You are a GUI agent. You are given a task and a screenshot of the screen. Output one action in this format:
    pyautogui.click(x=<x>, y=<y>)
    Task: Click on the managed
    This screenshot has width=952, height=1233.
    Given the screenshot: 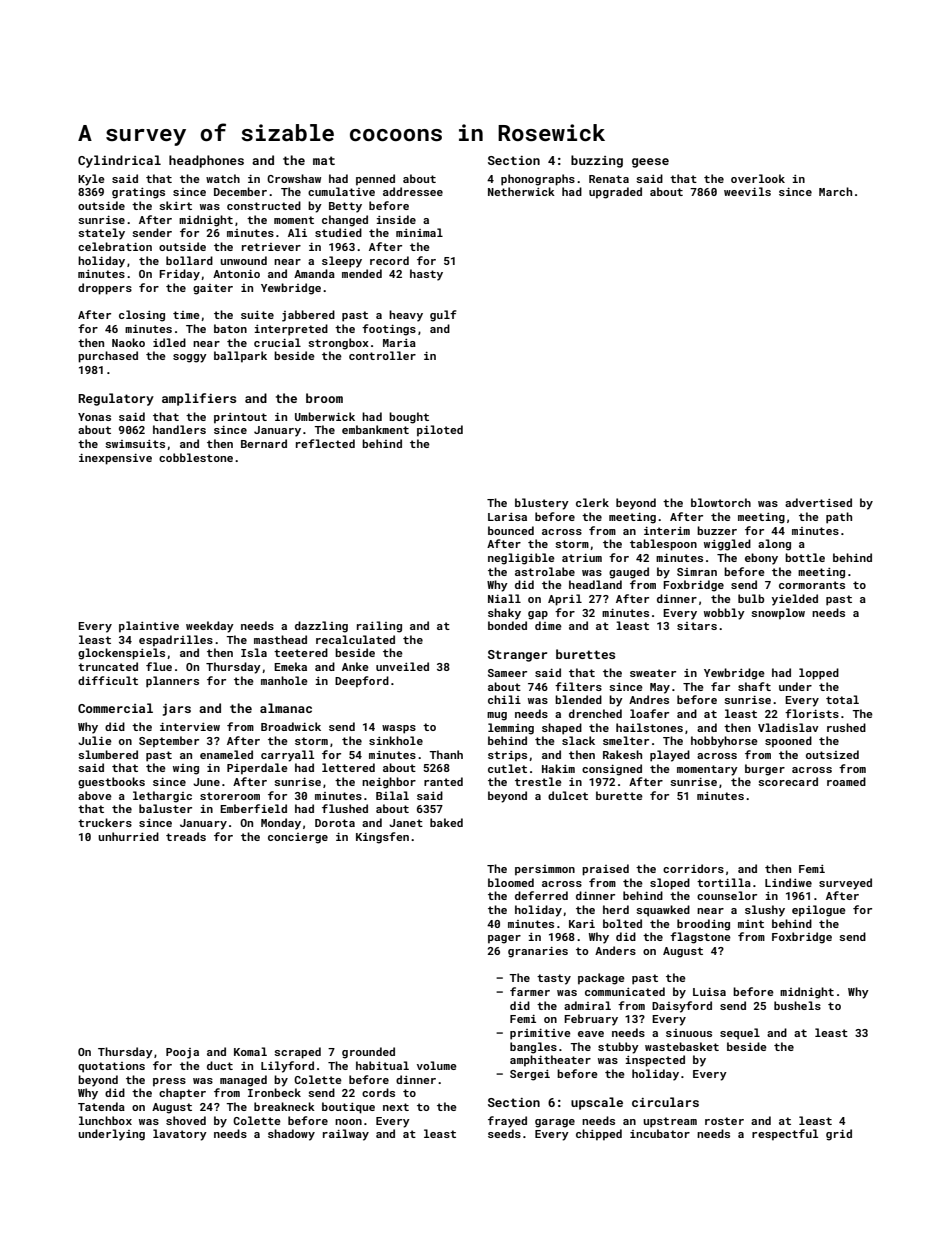 What is the action you would take?
    pyautogui.click(x=243, y=1081)
